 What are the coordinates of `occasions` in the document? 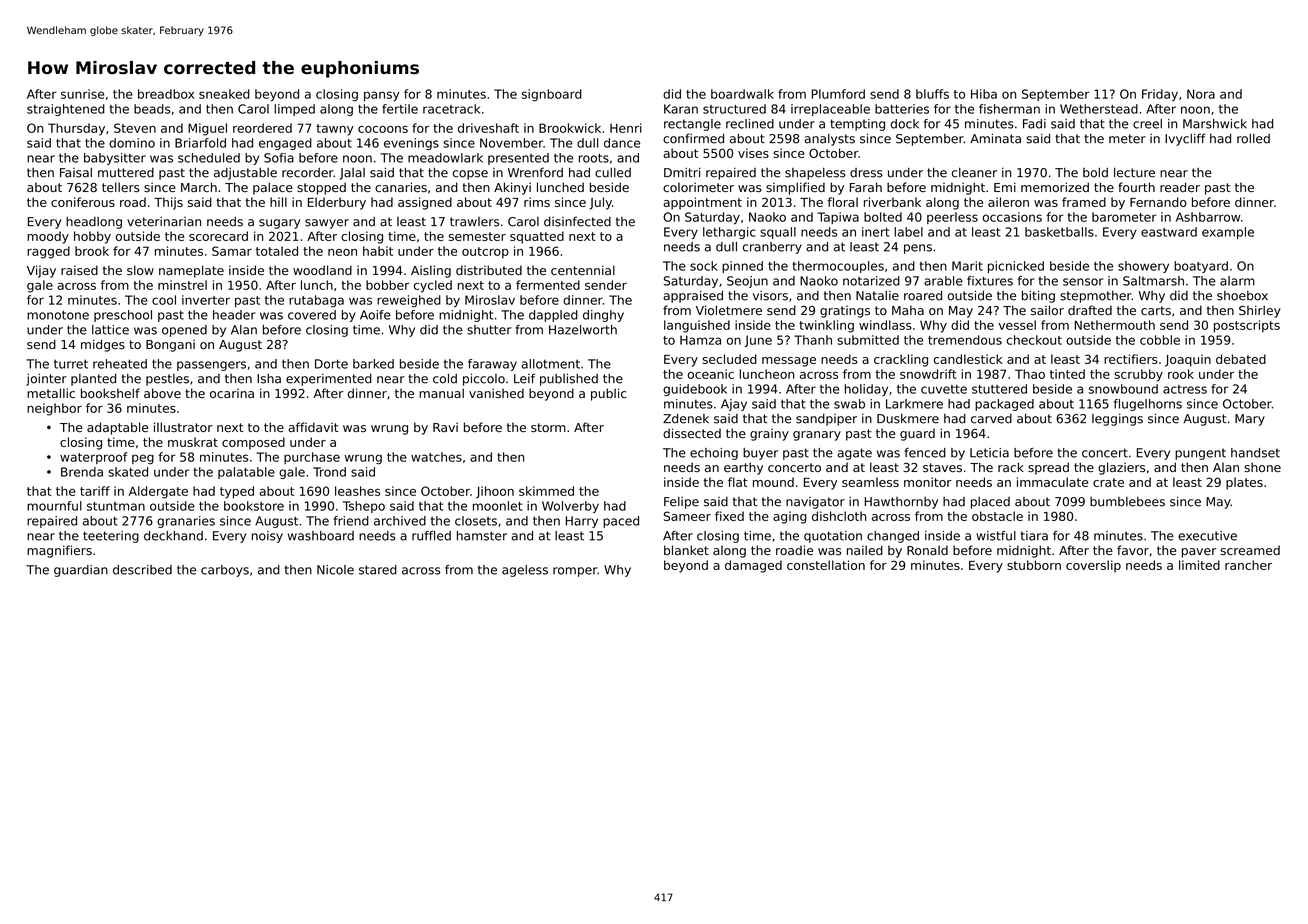 It's located at (1012, 217).
